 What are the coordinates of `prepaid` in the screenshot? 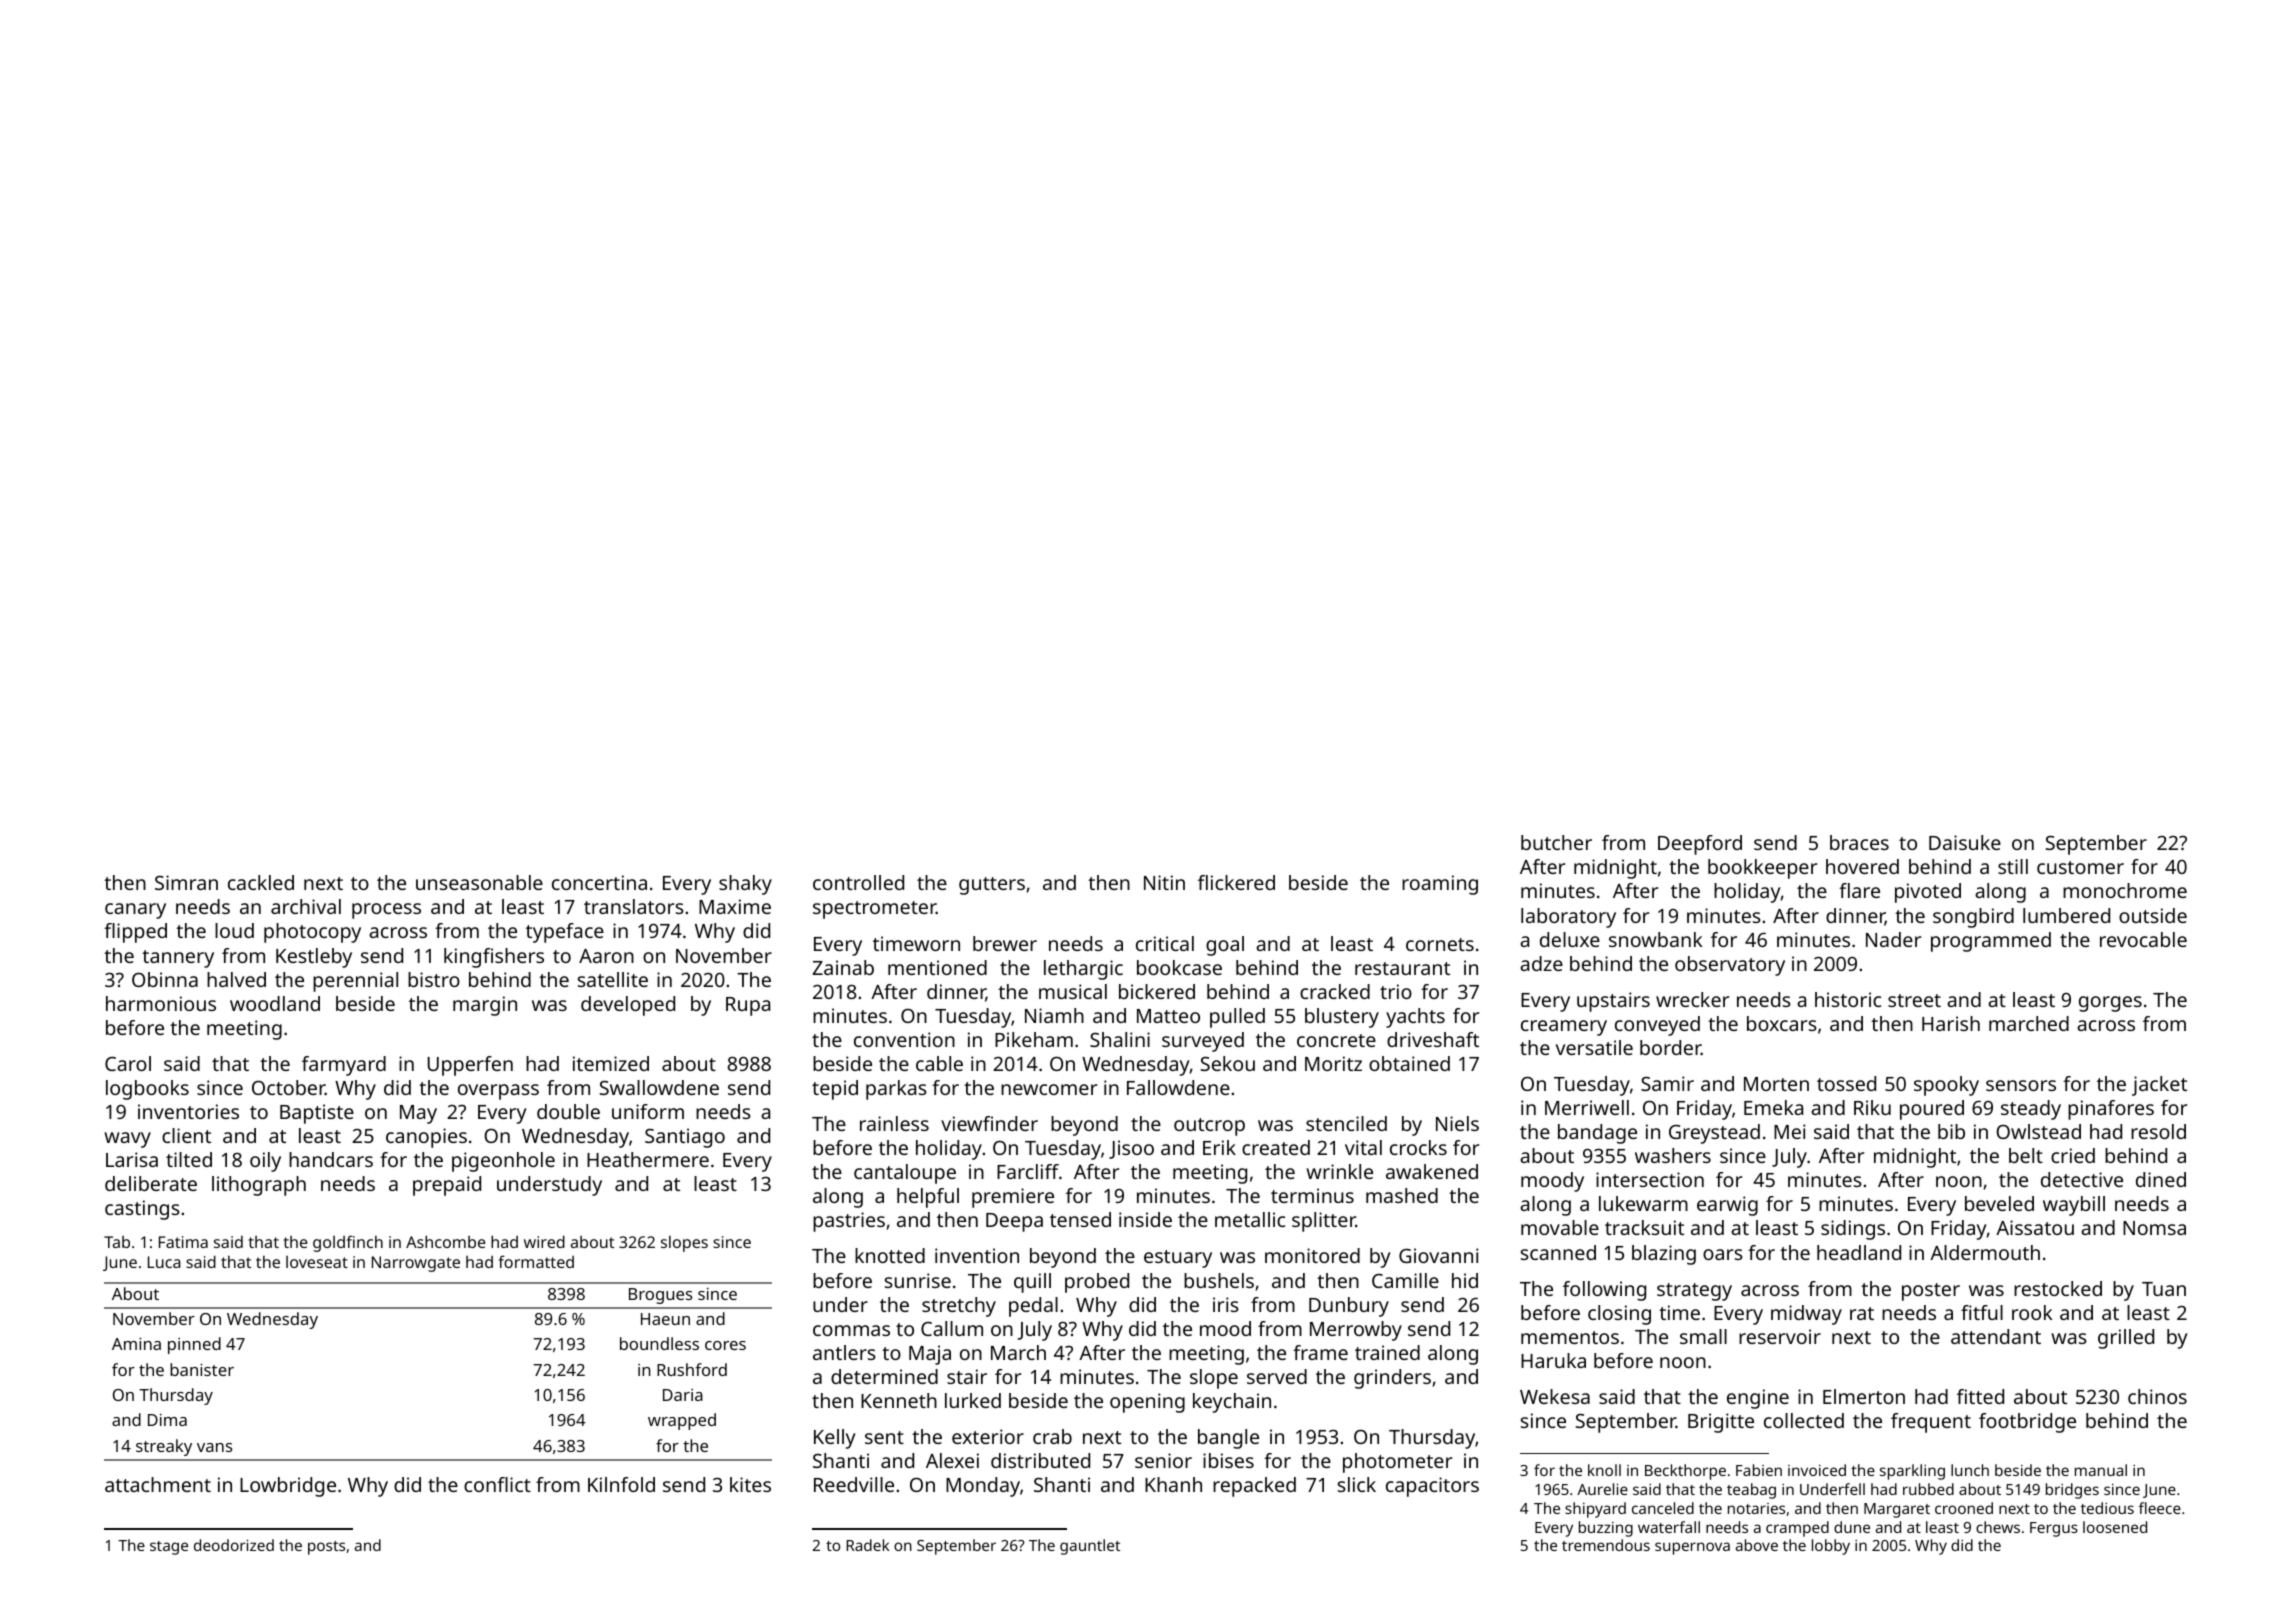 It's located at (447, 1186).
